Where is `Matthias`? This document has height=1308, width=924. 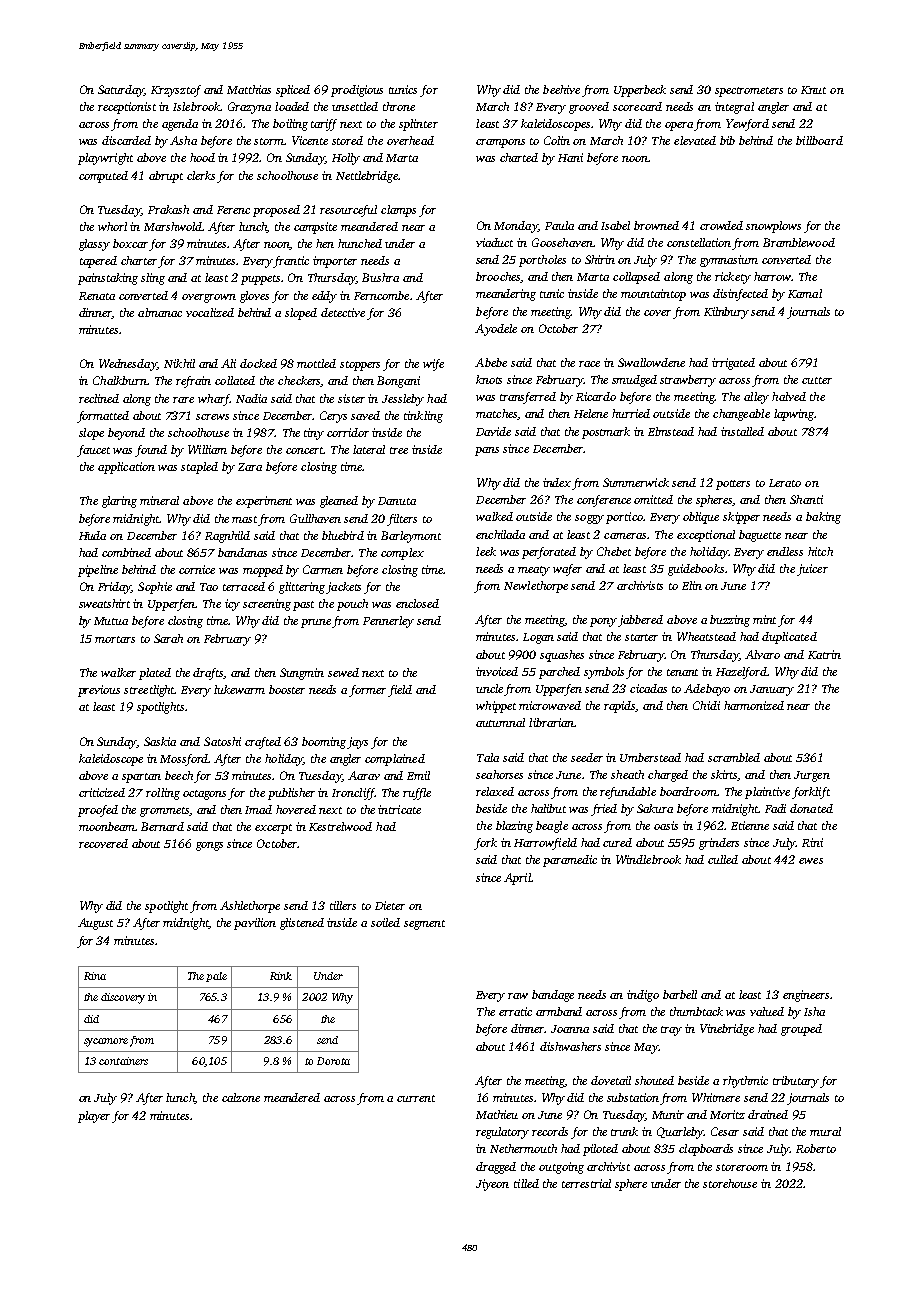 Matthias is located at coordinates (249, 89).
